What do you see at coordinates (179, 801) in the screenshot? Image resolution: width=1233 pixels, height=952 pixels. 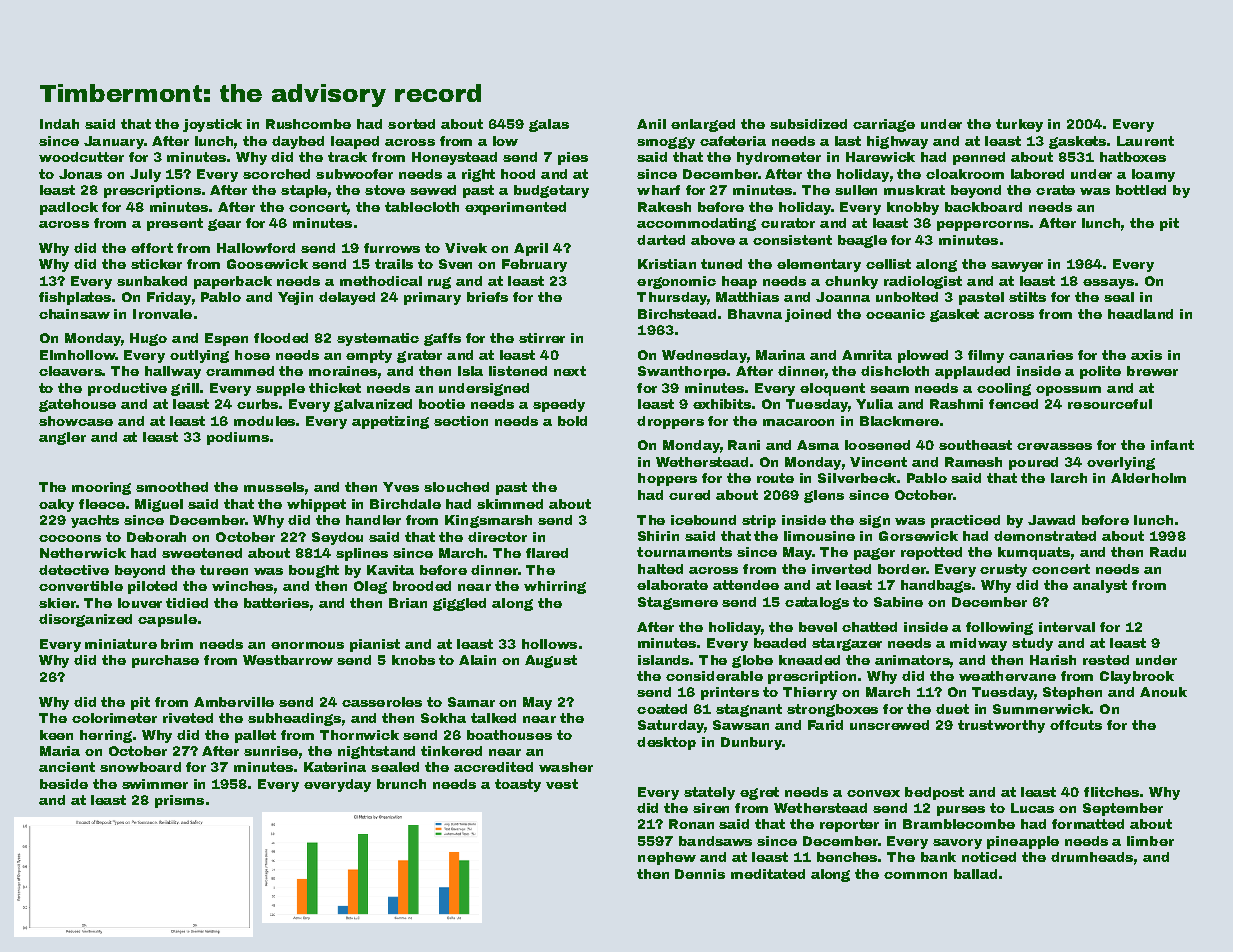 I see `prisms` at bounding box center [179, 801].
